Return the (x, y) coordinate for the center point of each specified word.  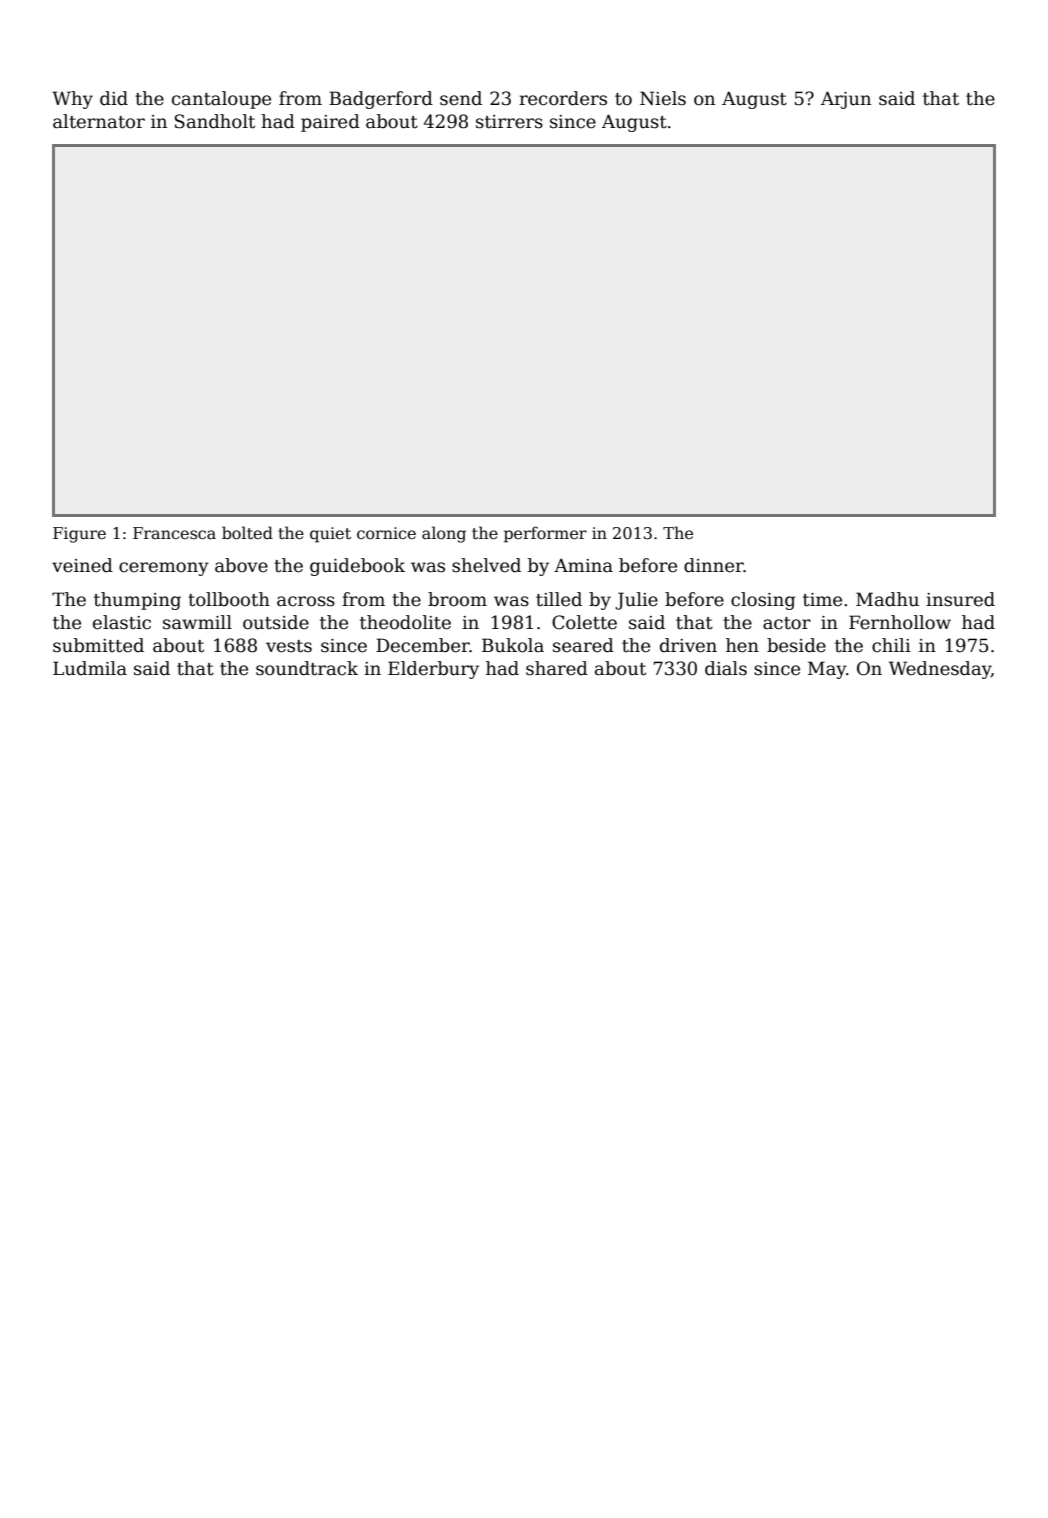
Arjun (846, 100)
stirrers (509, 122)
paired (330, 123)
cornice (386, 533)
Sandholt (215, 121)
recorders (563, 98)
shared (557, 668)
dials (726, 668)
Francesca (174, 533)
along (444, 534)
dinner (714, 565)
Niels (663, 98)
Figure (79, 535)
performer (545, 534)
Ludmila (90, 668)
